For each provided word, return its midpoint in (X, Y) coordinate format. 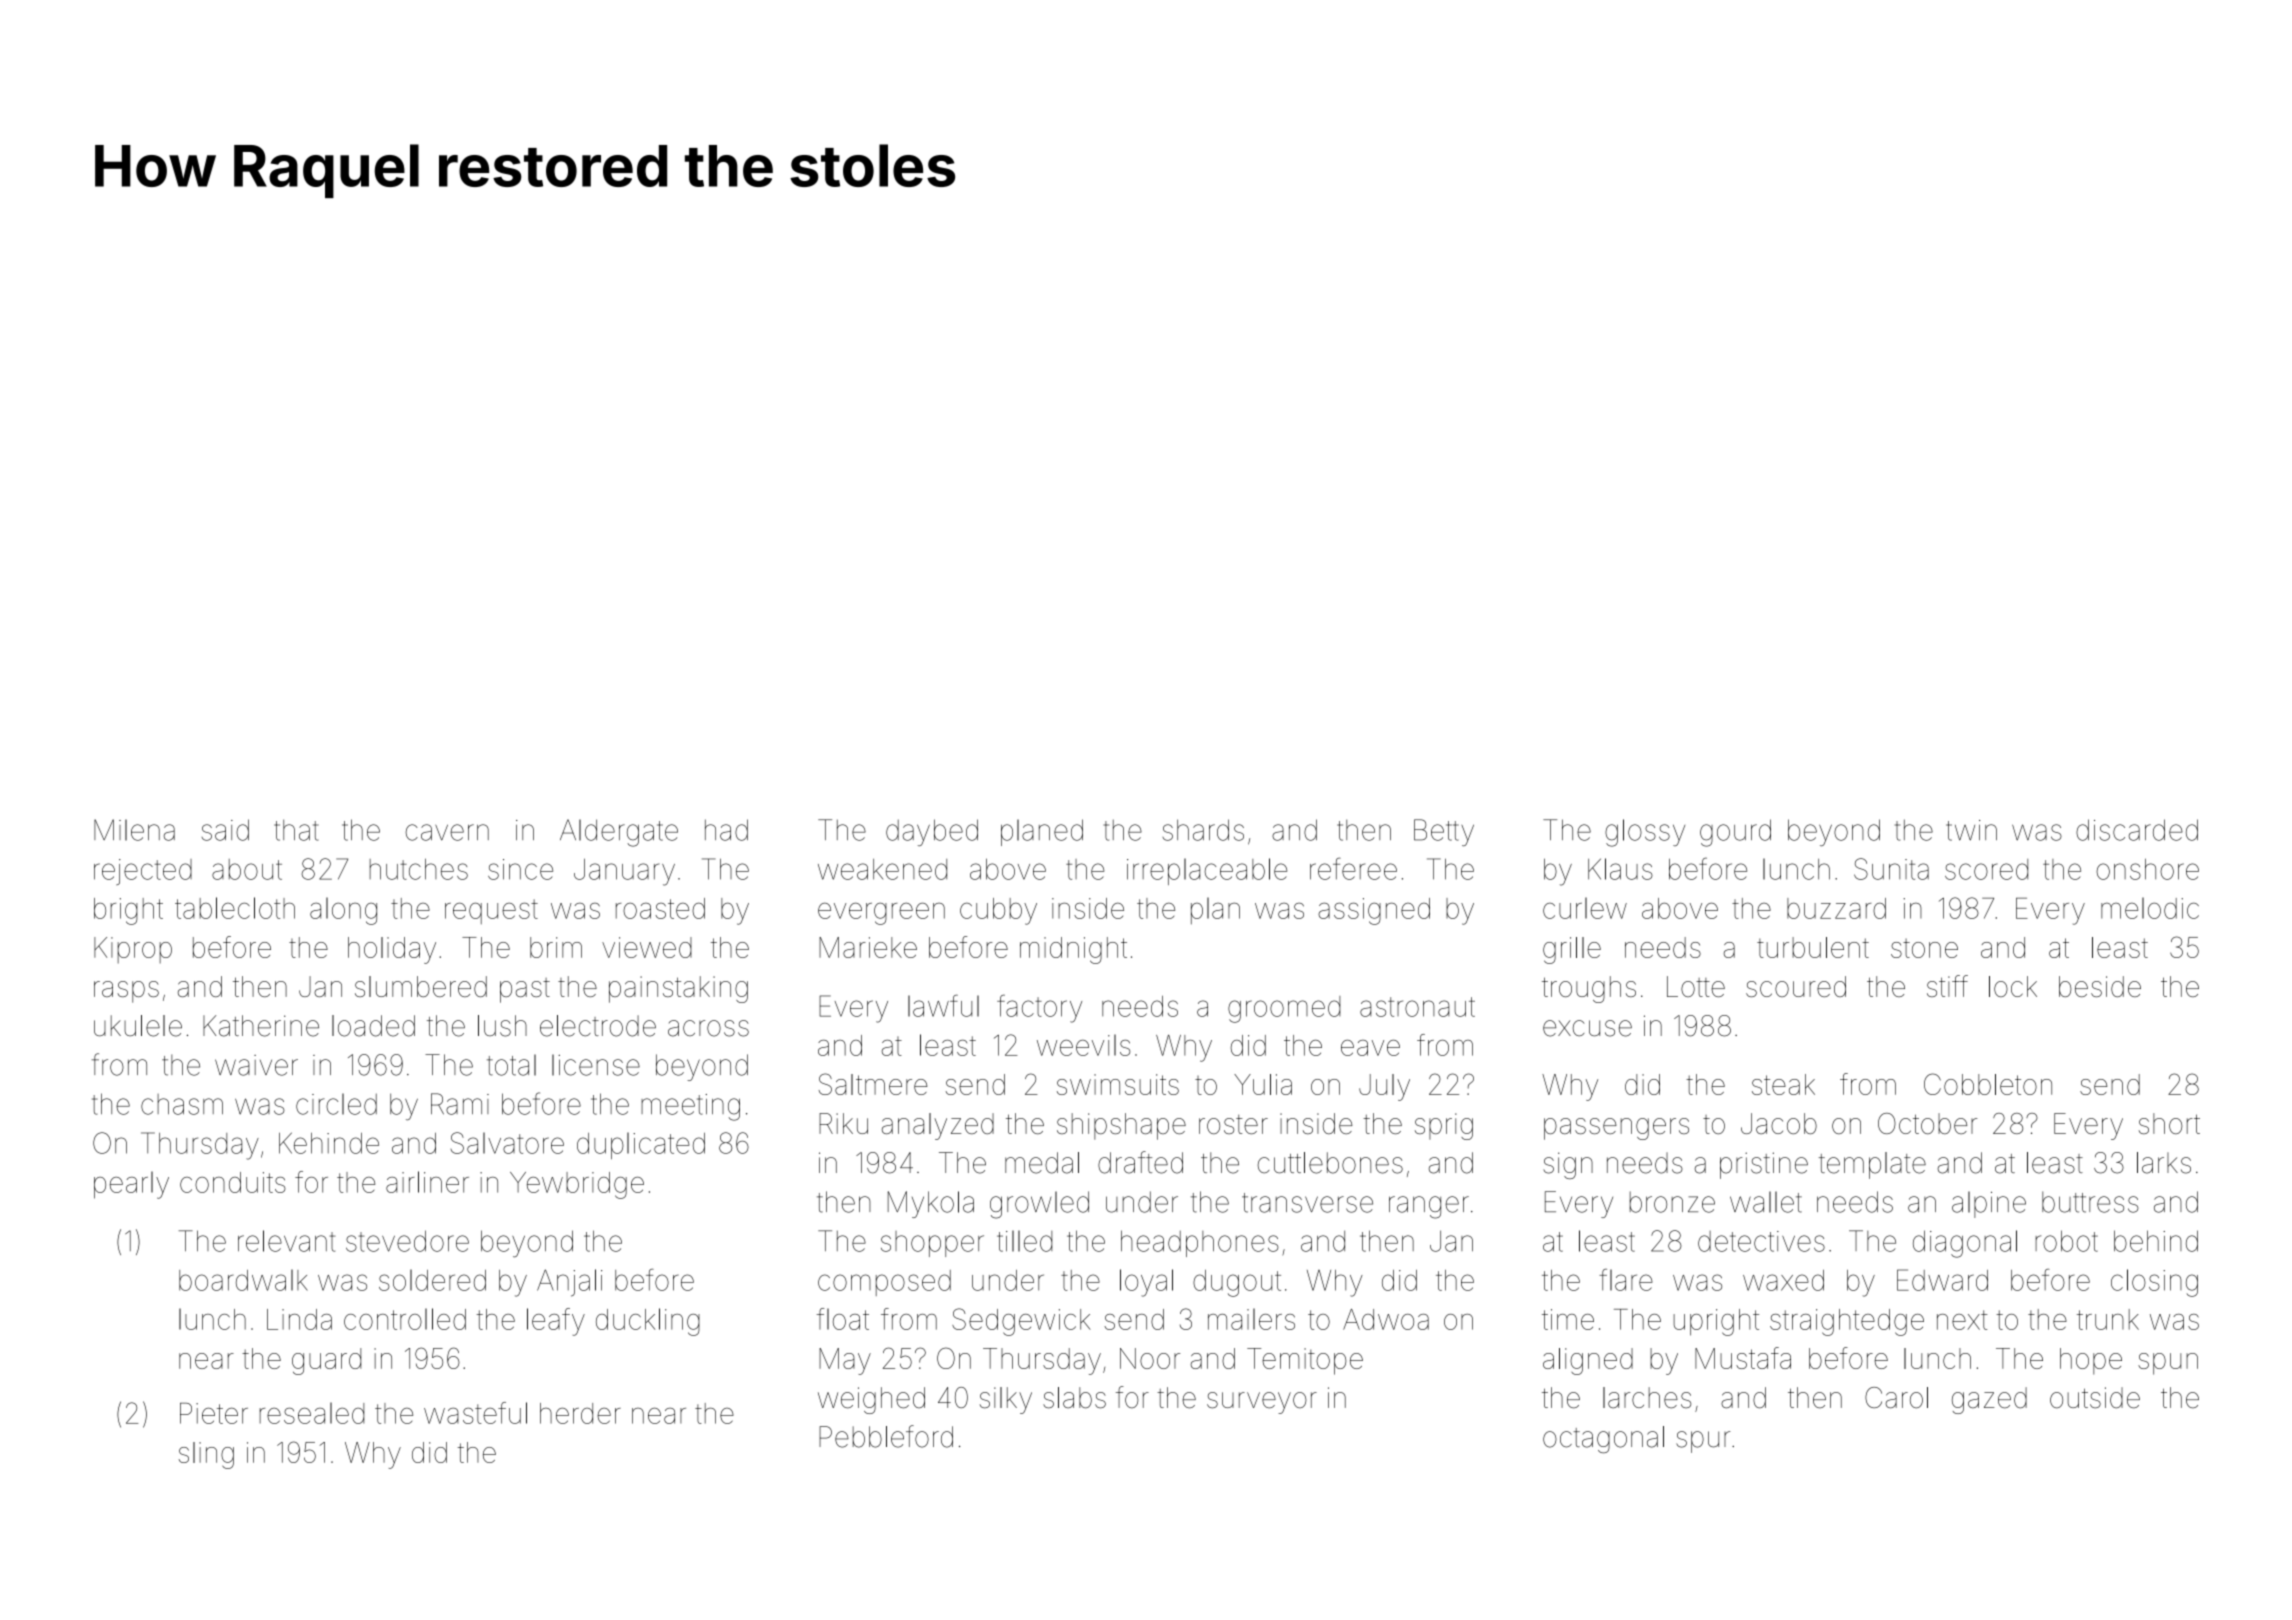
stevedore (407, 1241)
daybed (932, 832)
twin (1971, 830)
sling (206, 1455)
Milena (134, 830)
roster (1233, 1124)
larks (2164, 1163)
